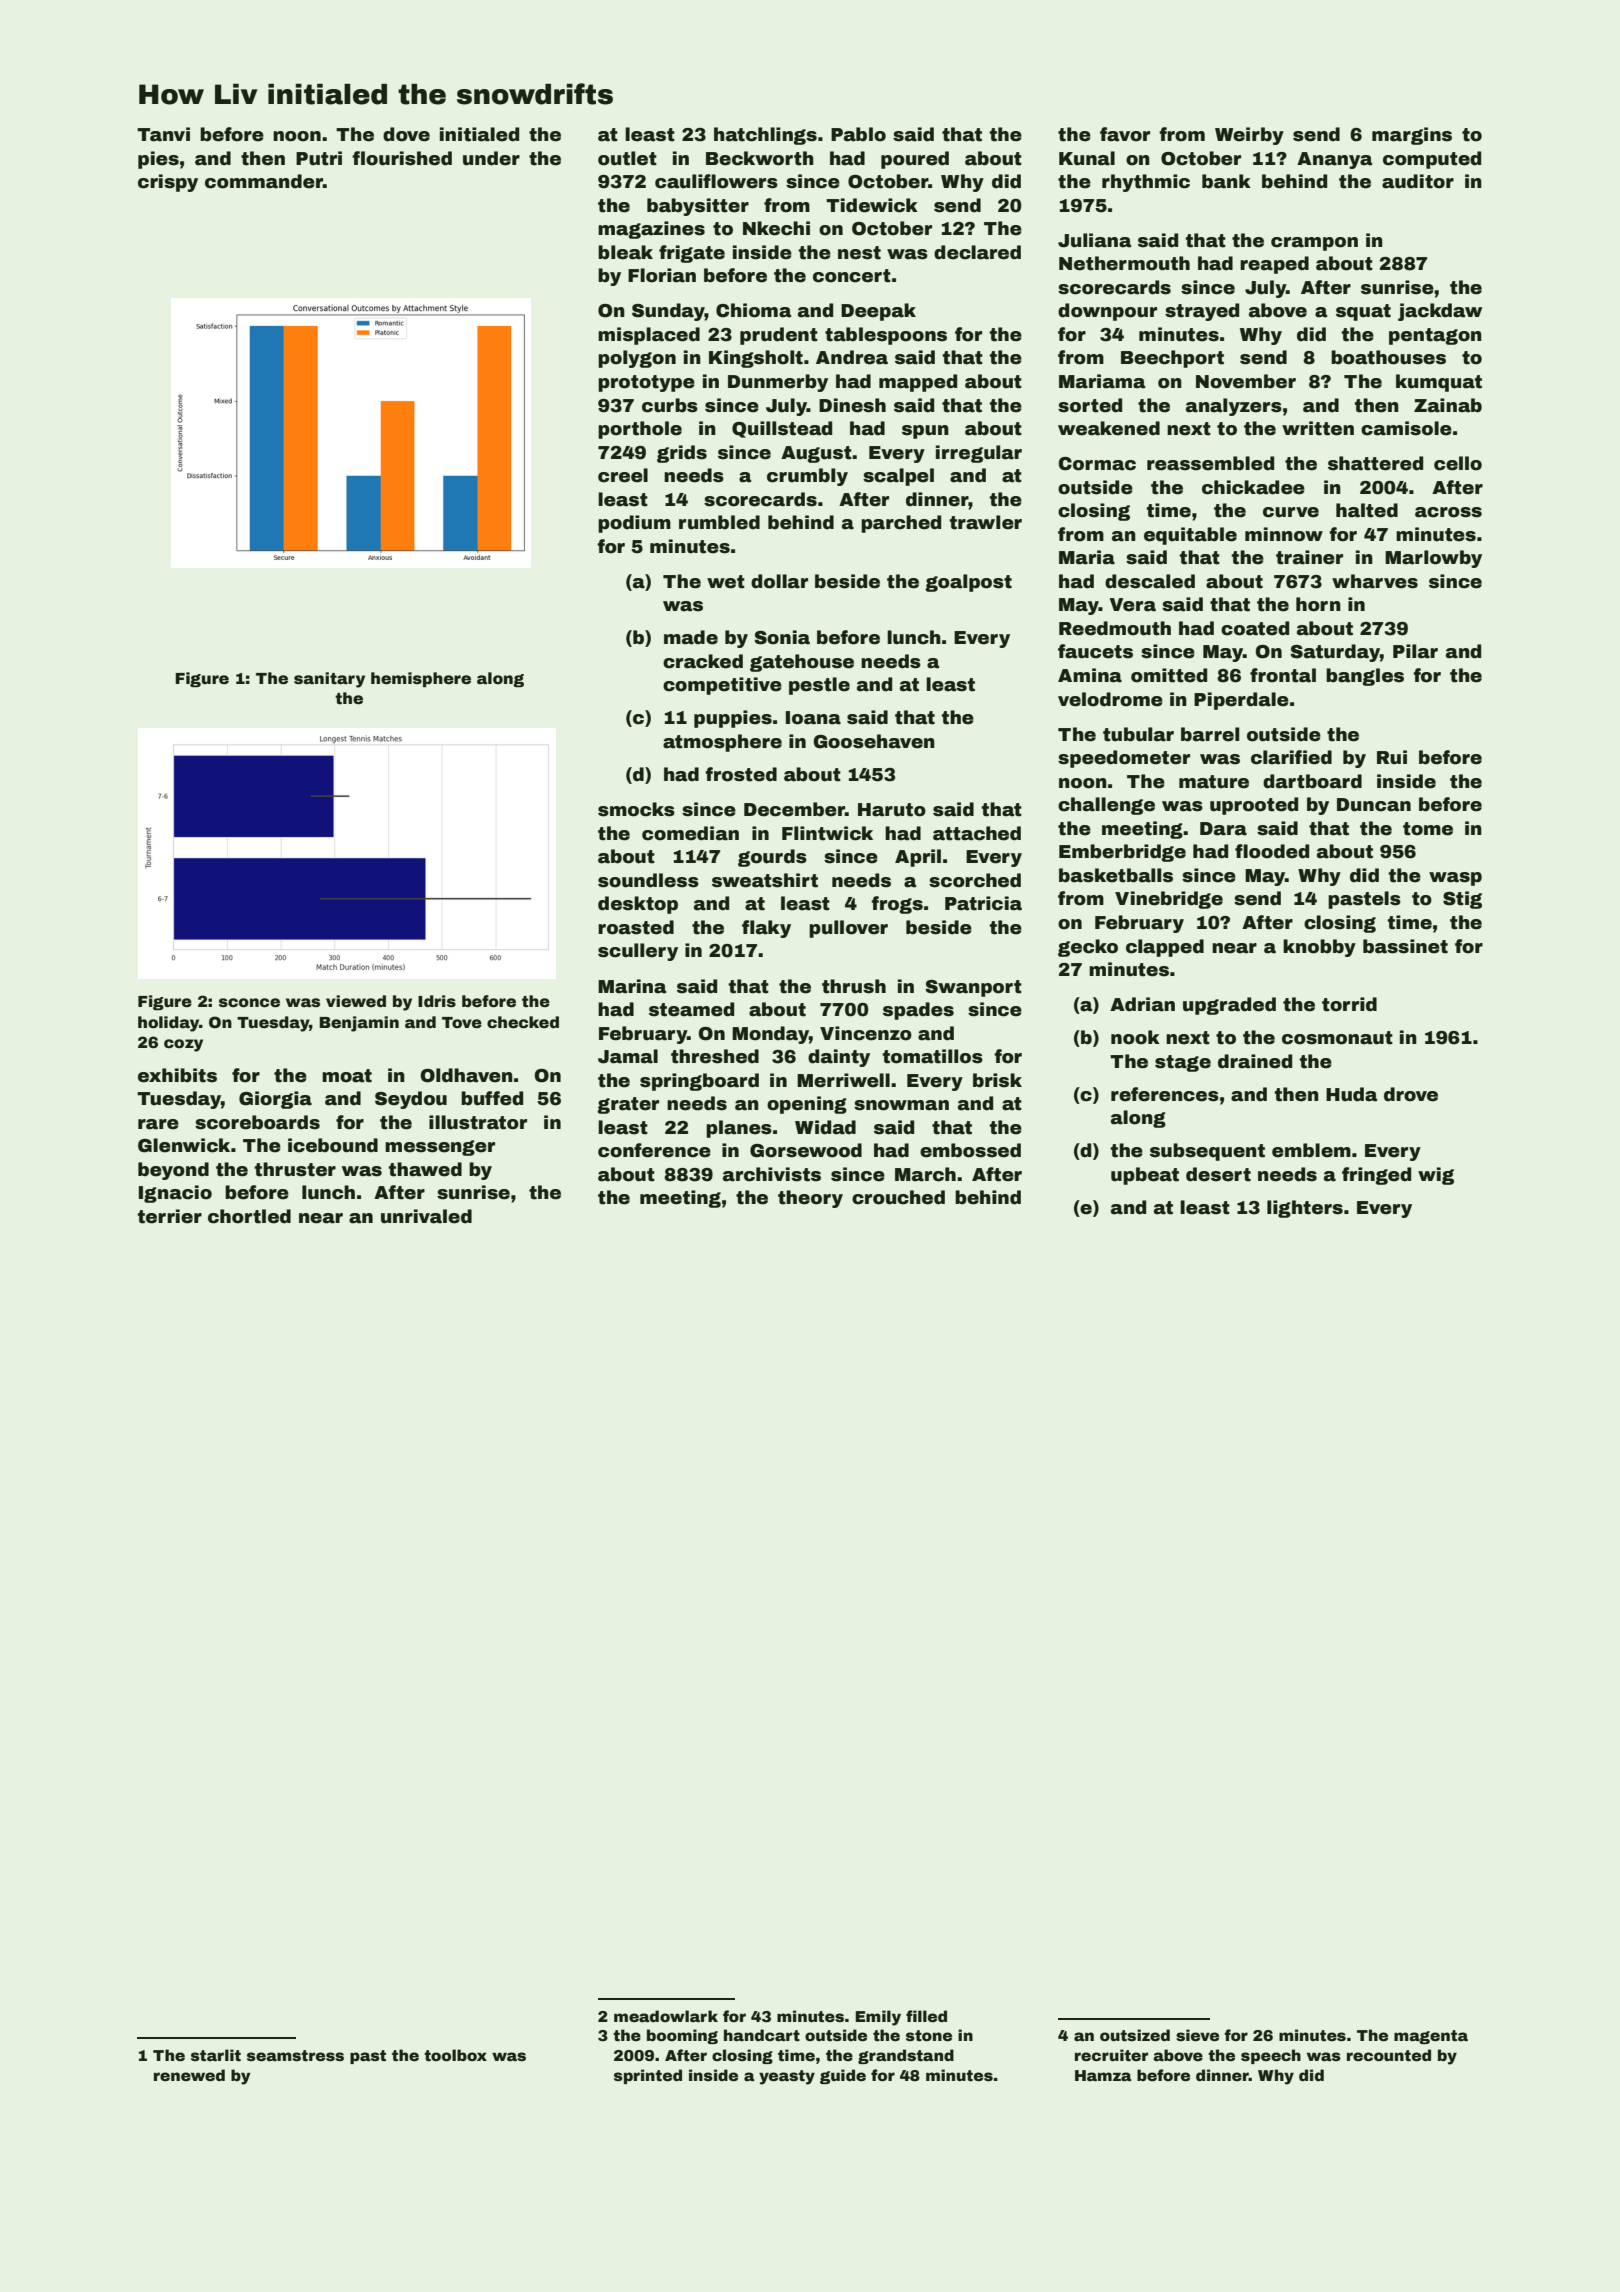 The height and width of the screenshot is (2292, 1620). What do you see at coordinates (329, 680) in the screenshot?
I see `sanitary` at bounding box center [329, 680].
